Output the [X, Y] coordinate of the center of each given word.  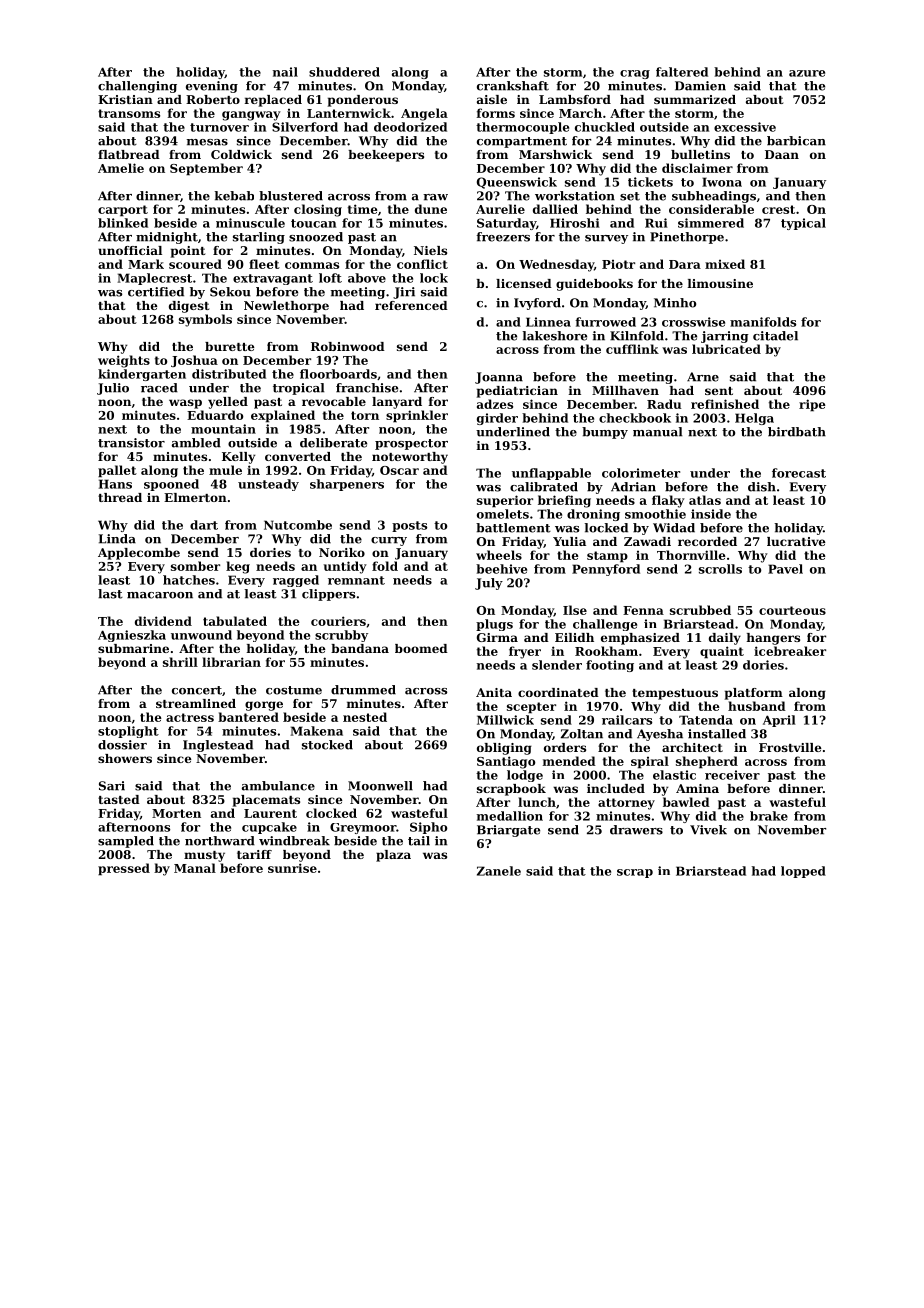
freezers [503, 237]
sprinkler [417, 416]
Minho [675, 303]
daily [725, 639]
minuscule [250, 223]
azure [807, 73]
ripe [812, 405]
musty [204, 856]
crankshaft [513, 86]
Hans [115, 484]
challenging [137, 87]
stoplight [128, 732]
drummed [363, 690]
